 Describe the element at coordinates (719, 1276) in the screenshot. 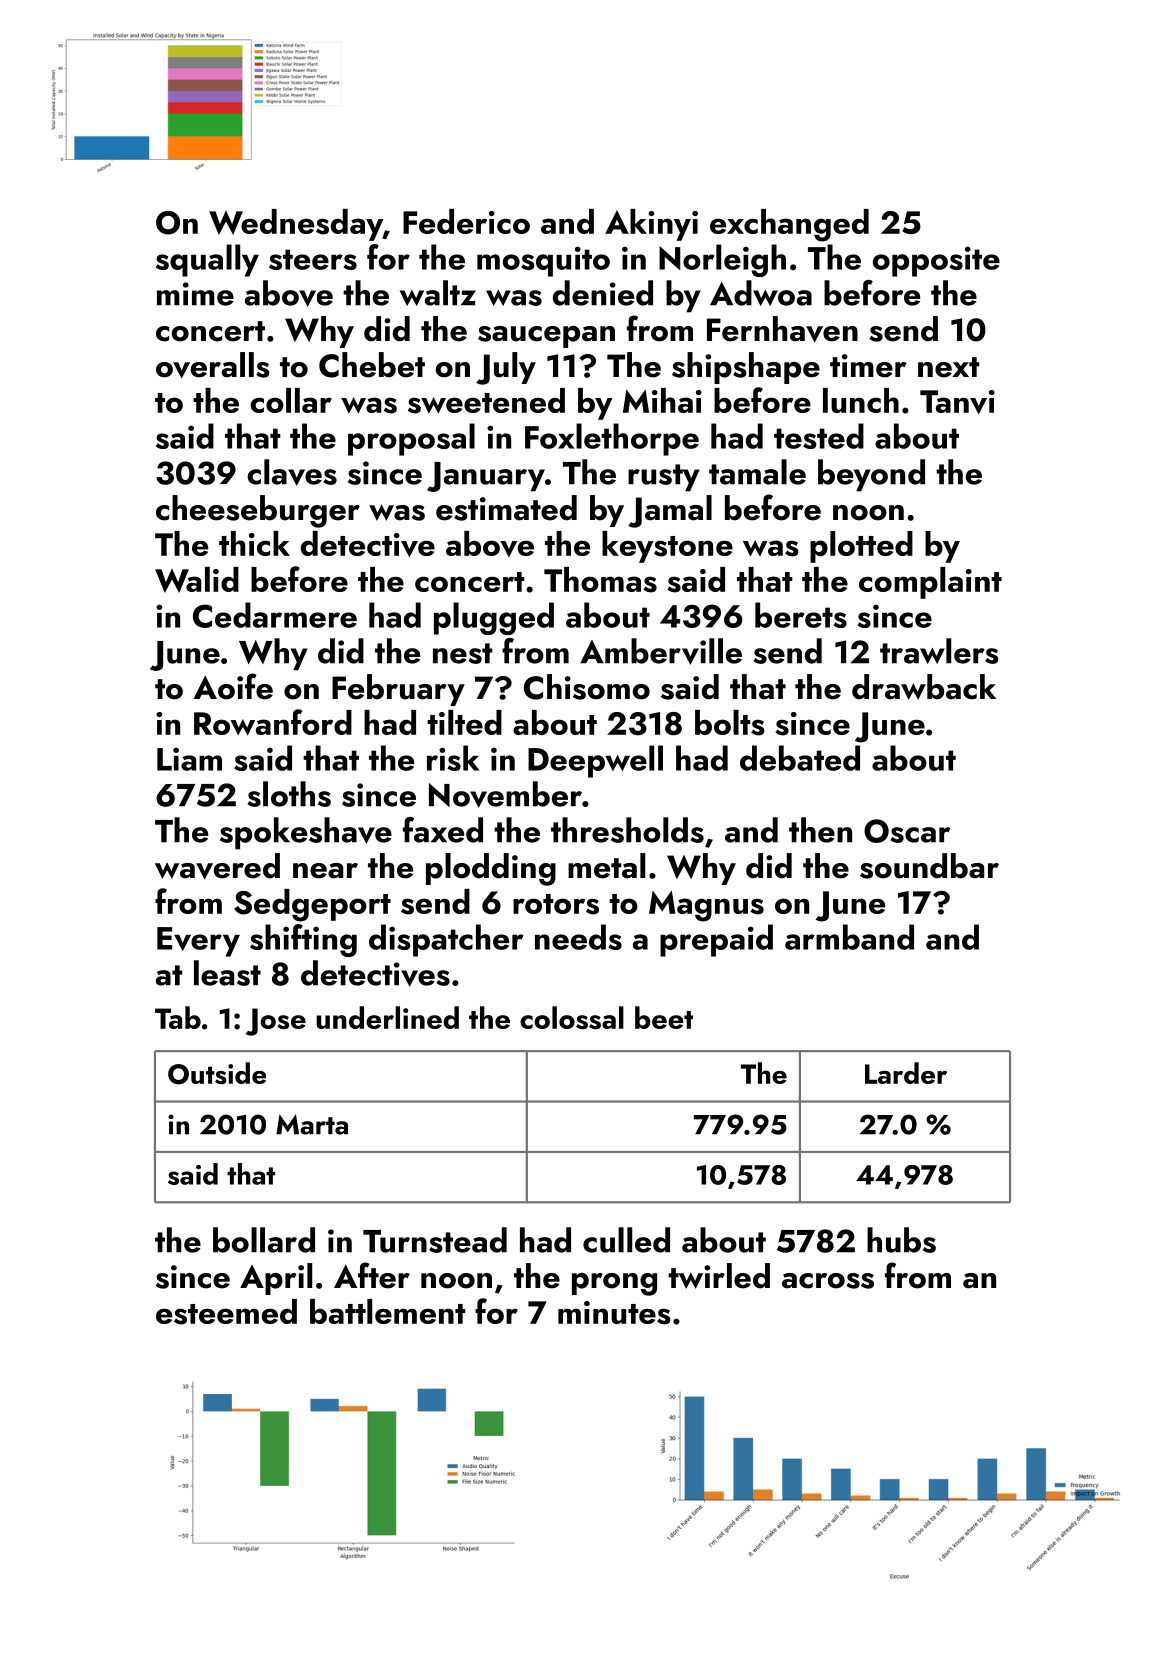

I see `twirled` at that location.
